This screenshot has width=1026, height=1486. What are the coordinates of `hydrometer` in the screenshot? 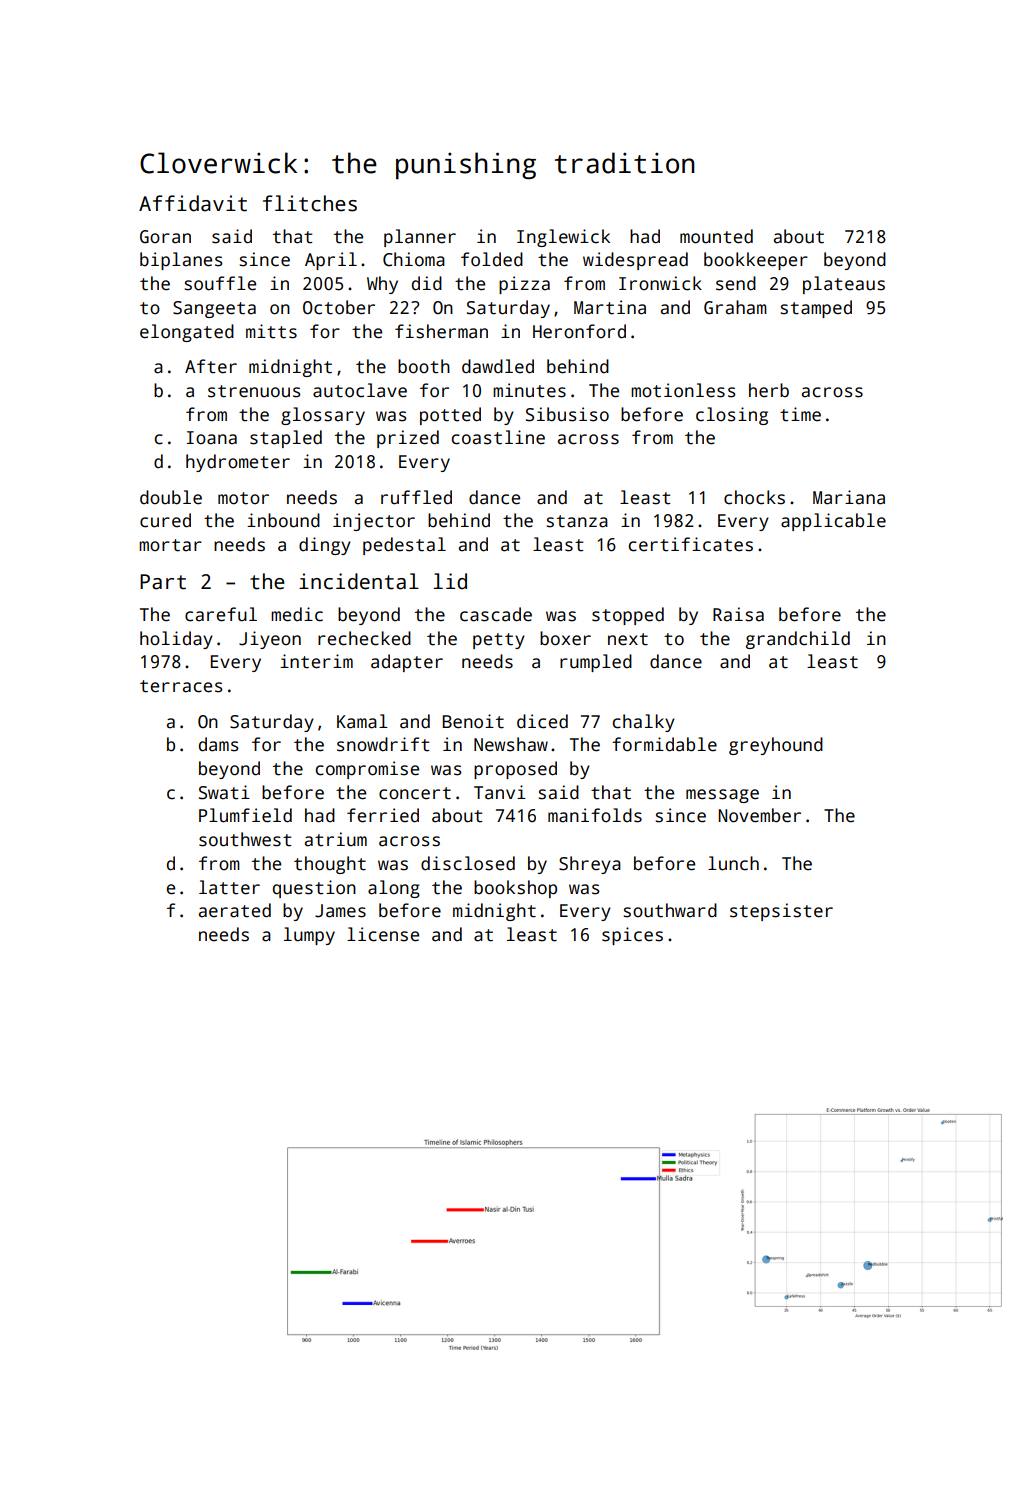 It's located at (238, 463).
